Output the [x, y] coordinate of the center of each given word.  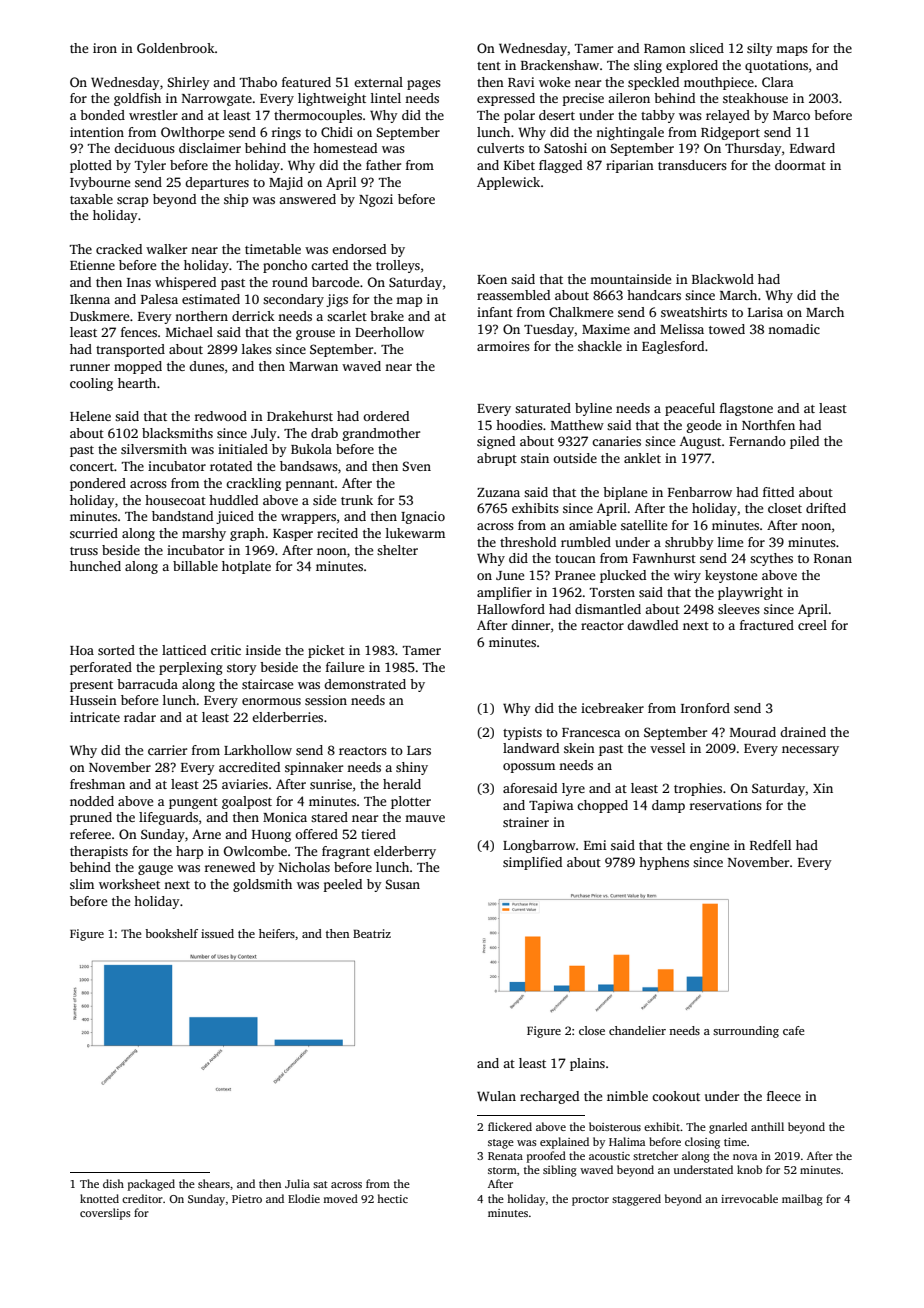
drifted [826, 508]
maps [792, 51]
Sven [417, 466]
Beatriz [372, 933]
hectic [392, 1198]
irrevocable [749, 1198]
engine [709, 846]
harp [189, 852]
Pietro [247, 1199]
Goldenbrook [176, 48]
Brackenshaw [560, 65]
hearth [137, 383]
